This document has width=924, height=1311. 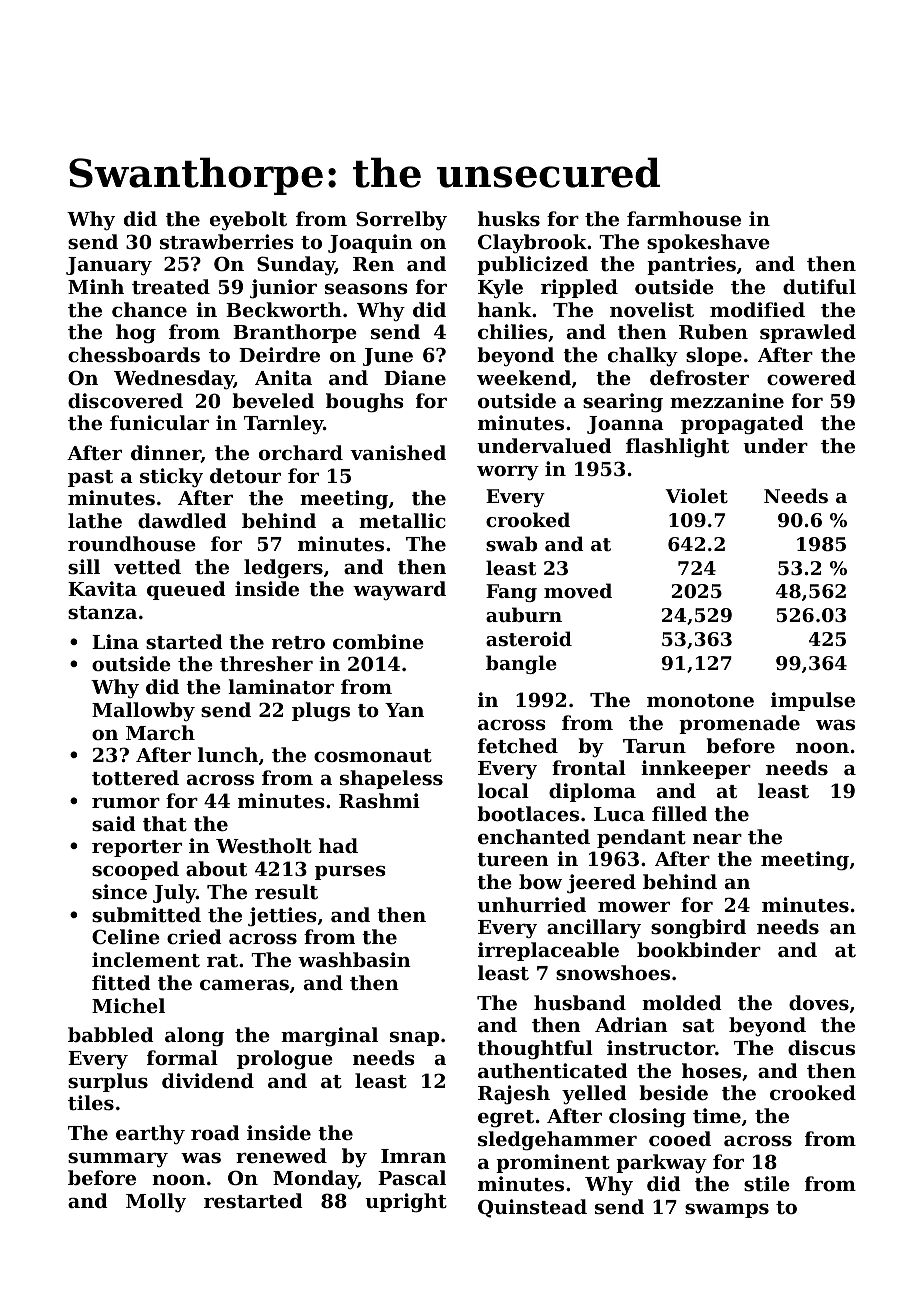 I want to click on monotone, so click(x=700, y=701).
